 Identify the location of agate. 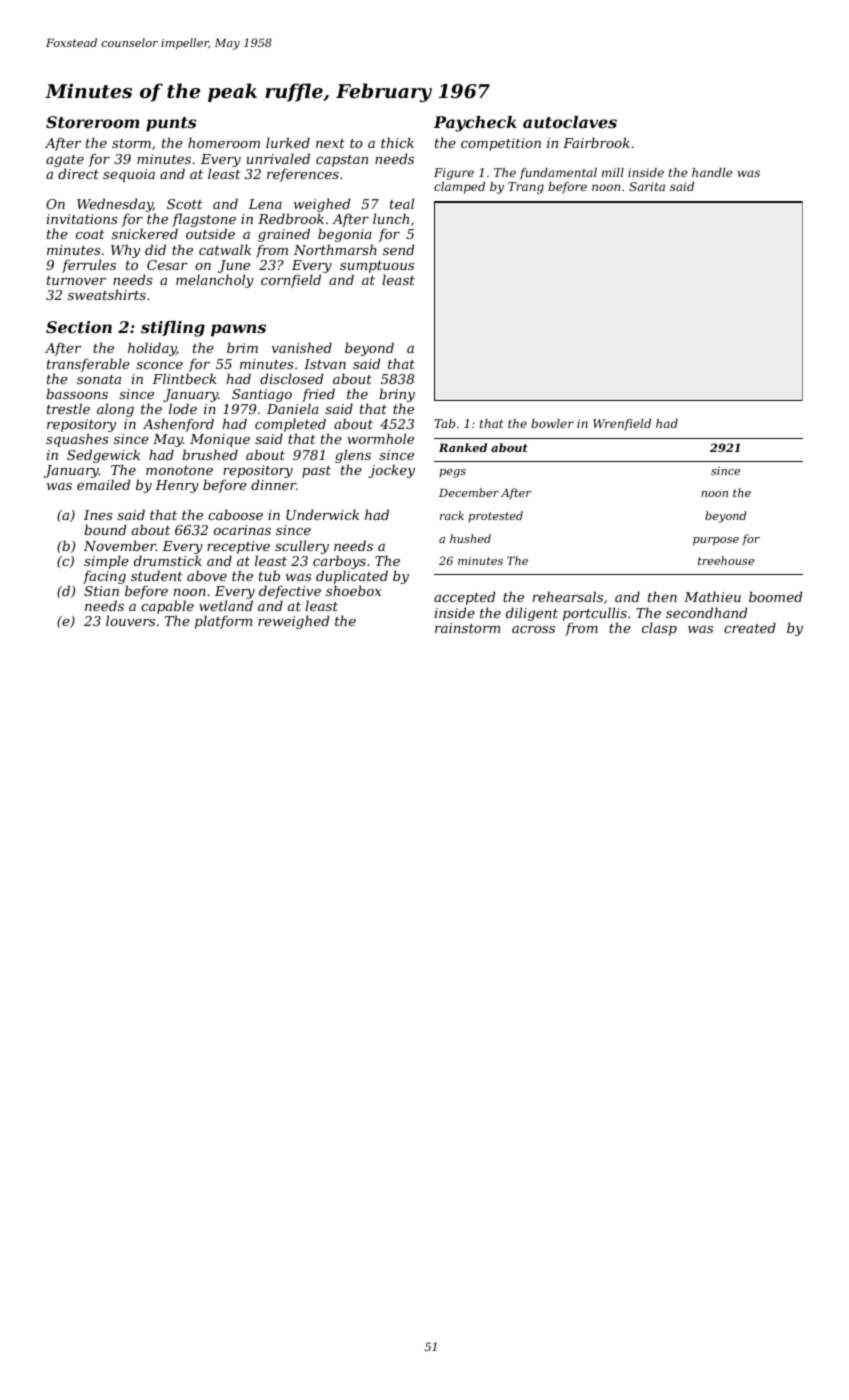
(65, 161).
